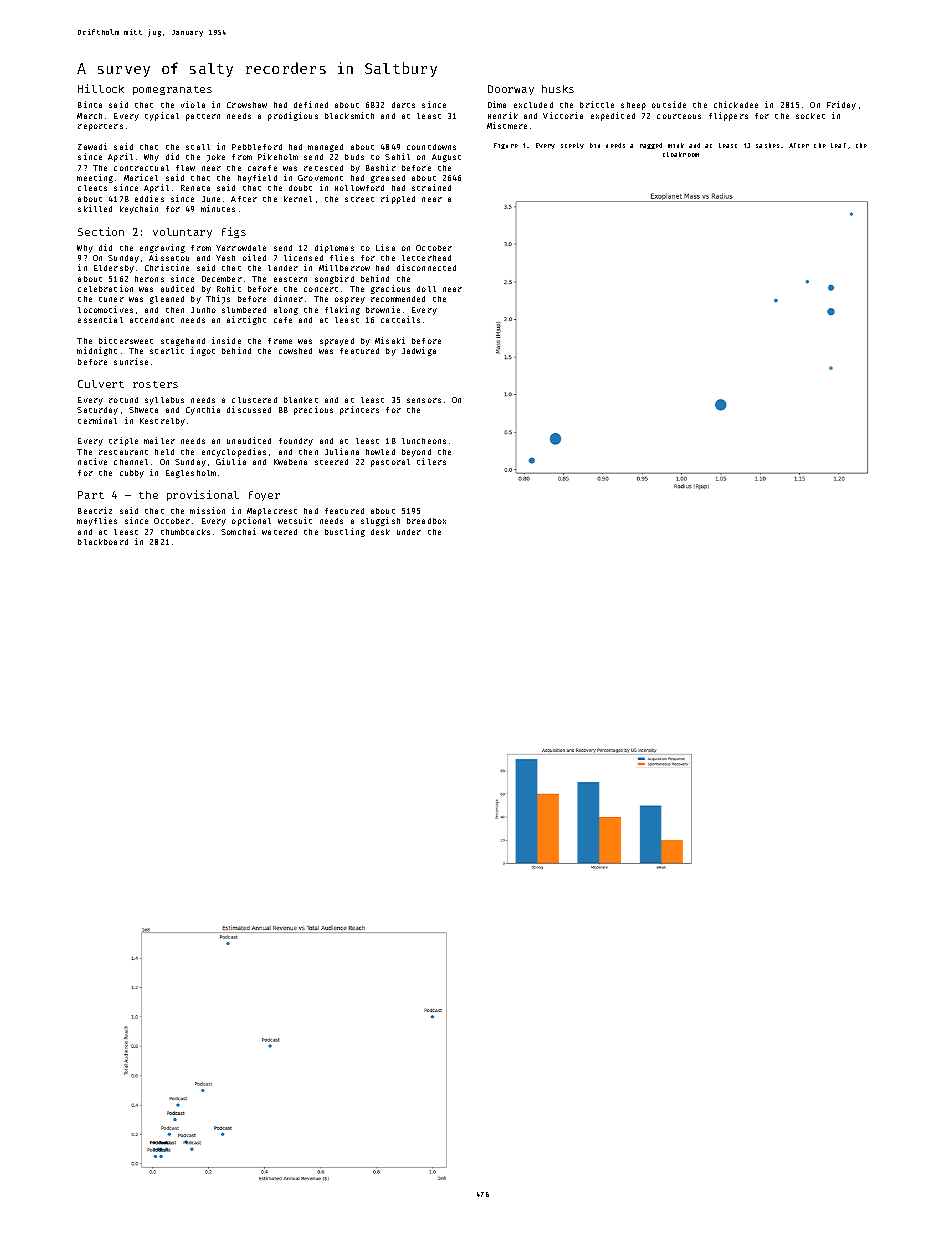  I want to click on leaf, so click(838, 145).
